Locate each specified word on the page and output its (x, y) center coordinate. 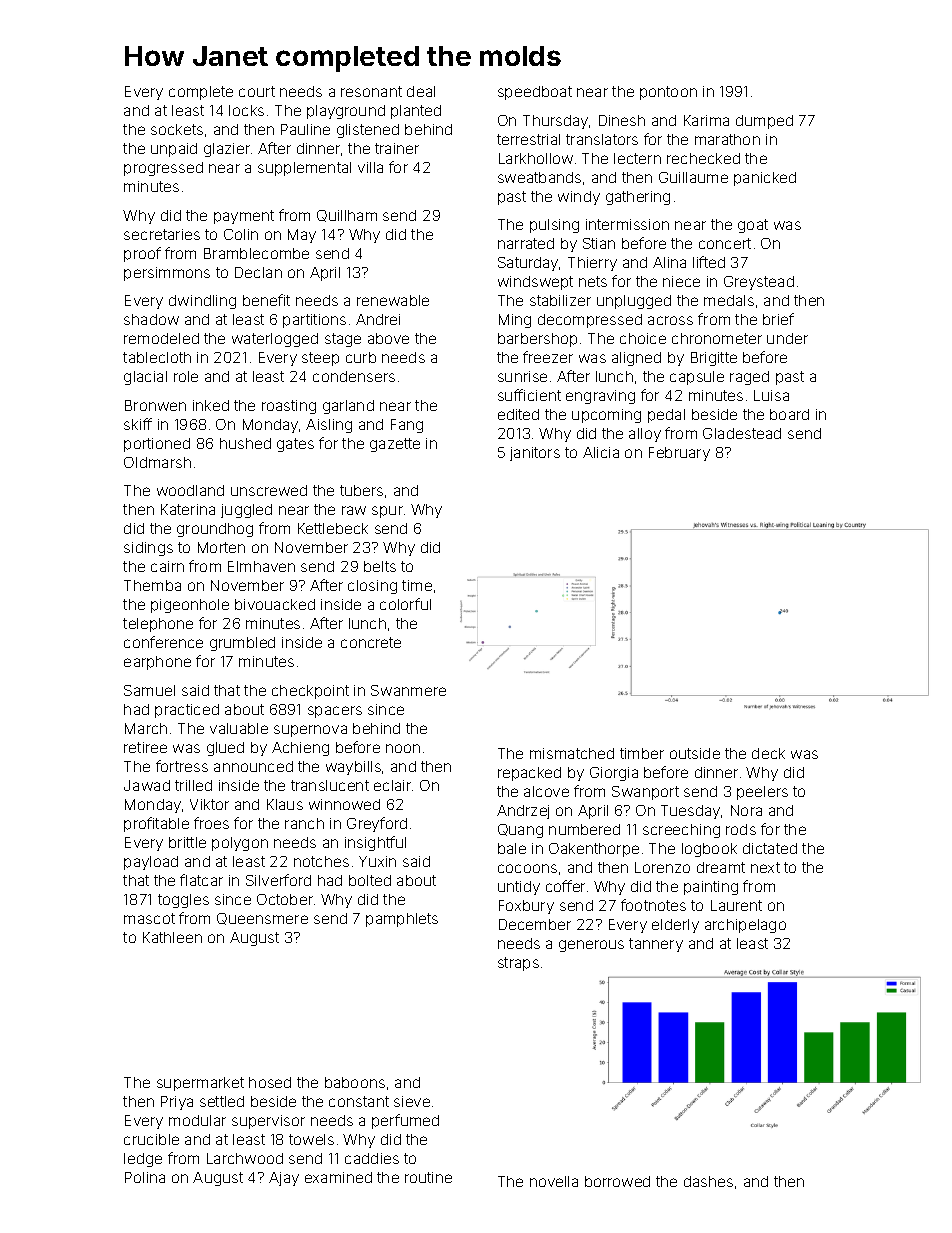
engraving (600, 397)
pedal (666, 416)
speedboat (535, 93)
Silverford (278, 880)
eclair (392, 785)
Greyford (377, 824)
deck (768, 753)
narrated (526, 243)
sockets (177, 129)
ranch (304, 823)
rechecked (703, 158)
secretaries (162, 234)
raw (354, 510)
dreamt (721, 867)
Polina (145, 1177)
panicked (765, 179)
